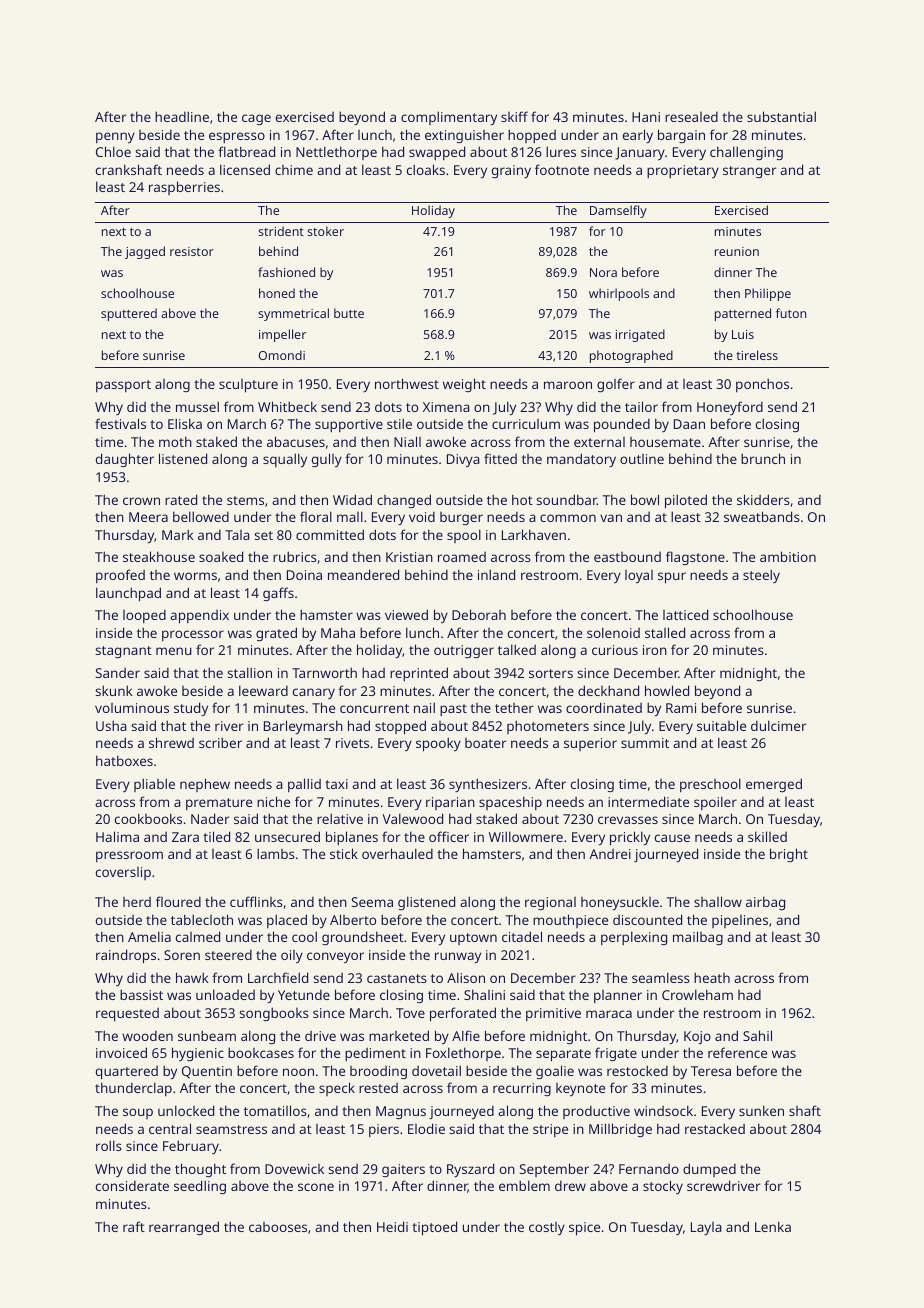 The width and height of the page is (924, 1308). Describe the element at coordinates (514, 116) in the page. I see `skiff` at that location.
